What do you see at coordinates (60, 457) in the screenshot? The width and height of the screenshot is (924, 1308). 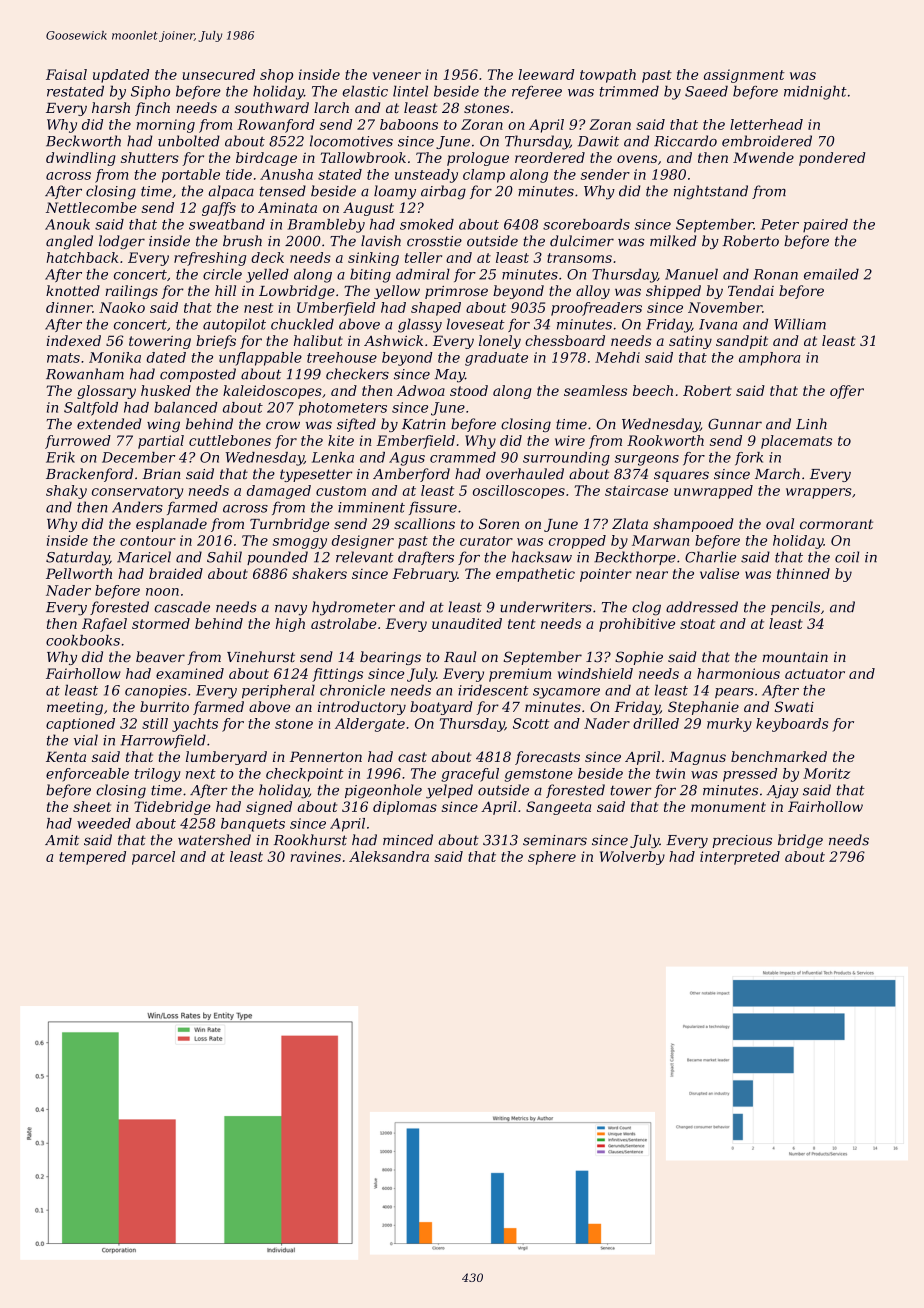 I see `Erik` at bounding box center [60, 457].
